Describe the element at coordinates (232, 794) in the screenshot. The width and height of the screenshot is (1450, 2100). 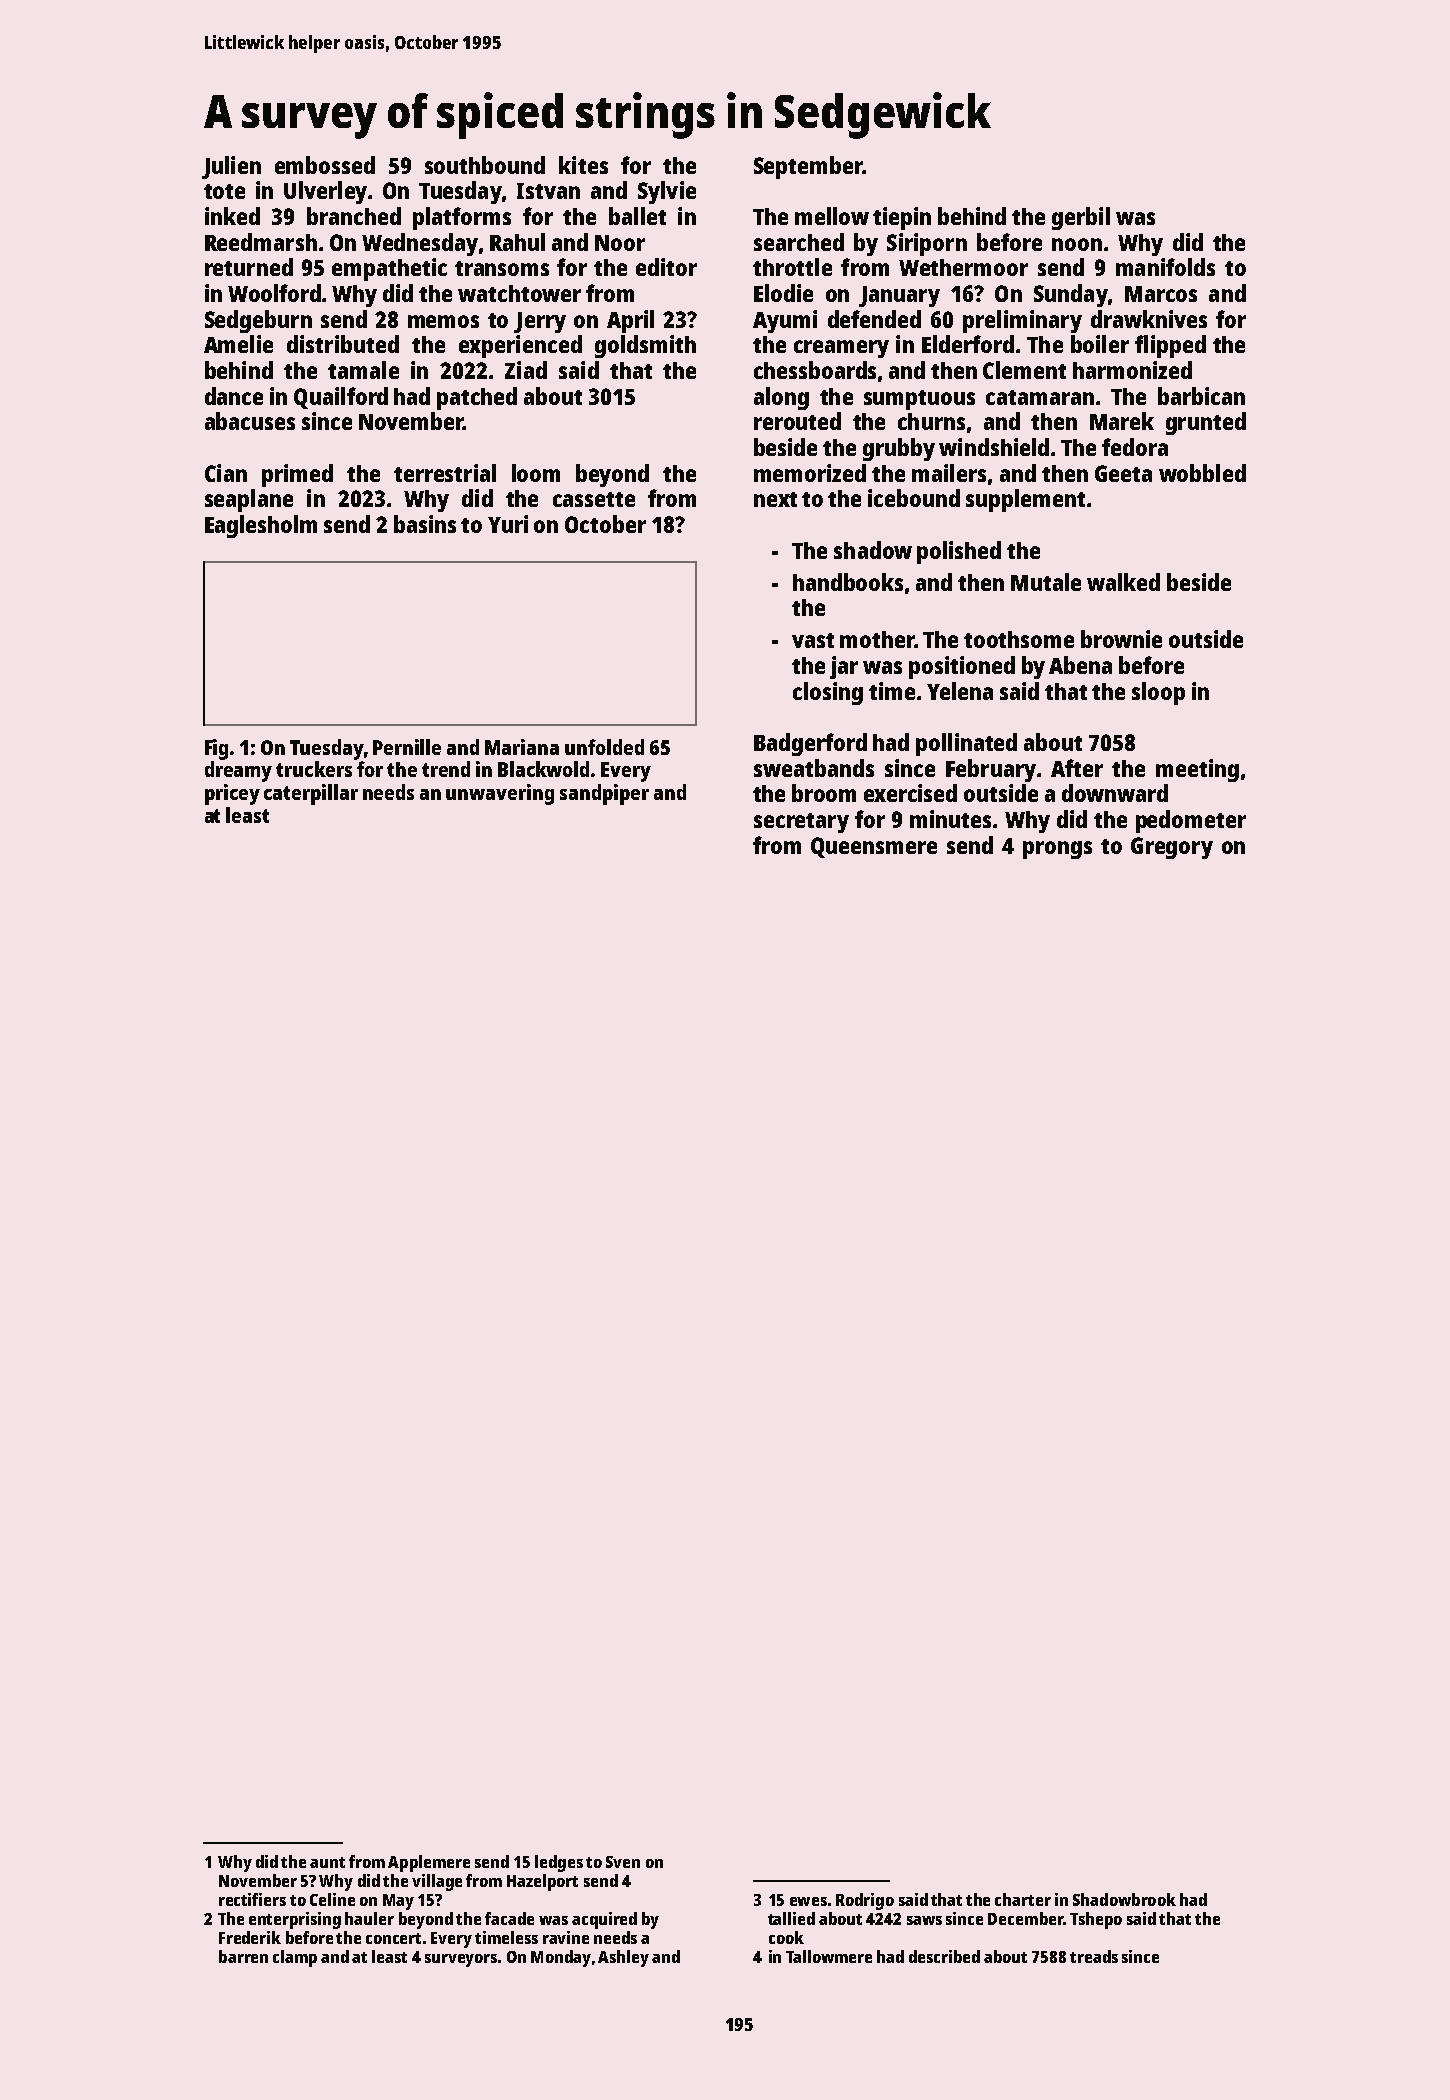
I see `pricey` at that location.
